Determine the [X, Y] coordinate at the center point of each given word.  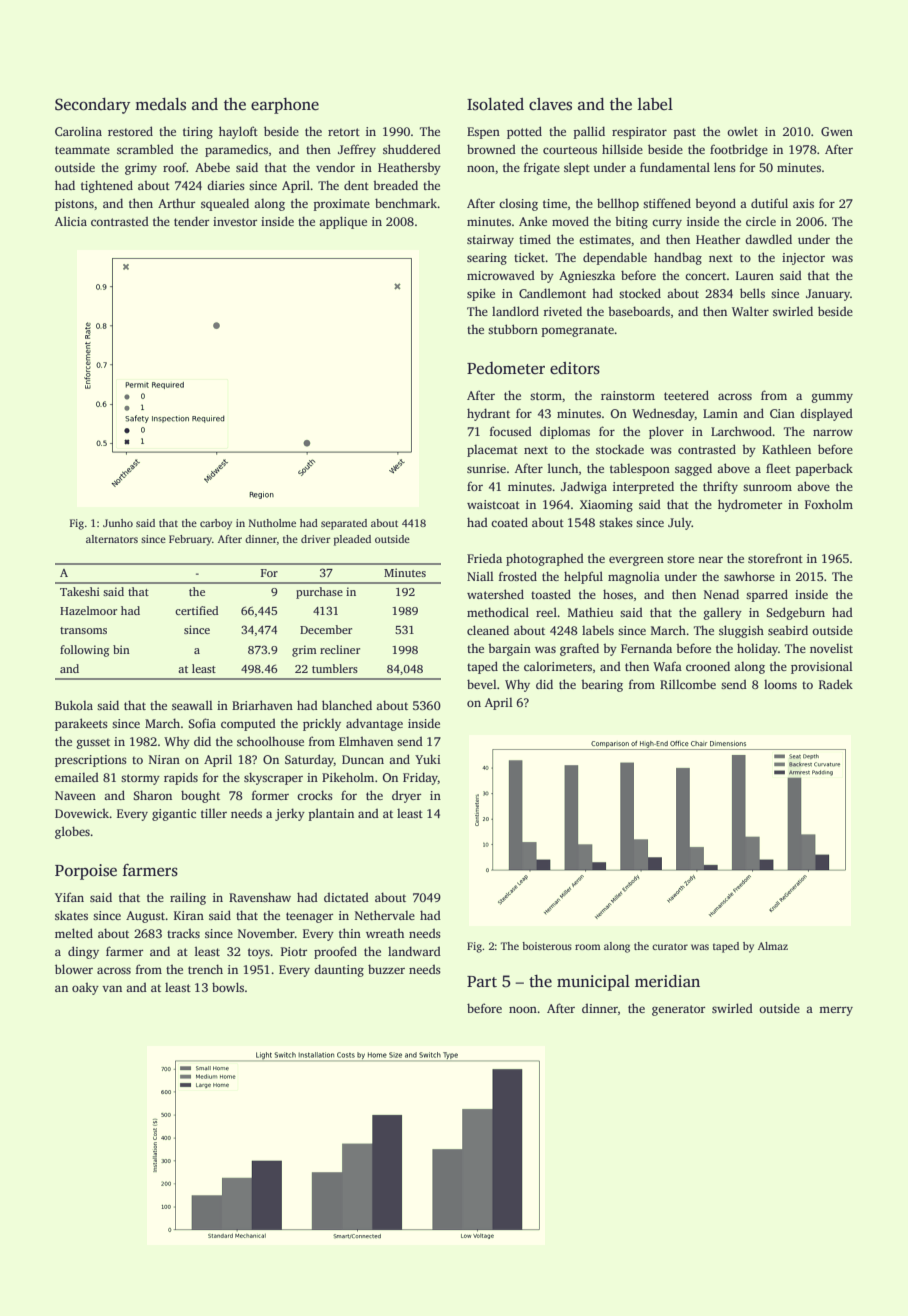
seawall [192, 705]
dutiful [769, 203]
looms [780, 684]
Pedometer [506, 368]
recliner [340, 649]
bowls [228, 987]
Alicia [71, 221]
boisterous [547, 946]
